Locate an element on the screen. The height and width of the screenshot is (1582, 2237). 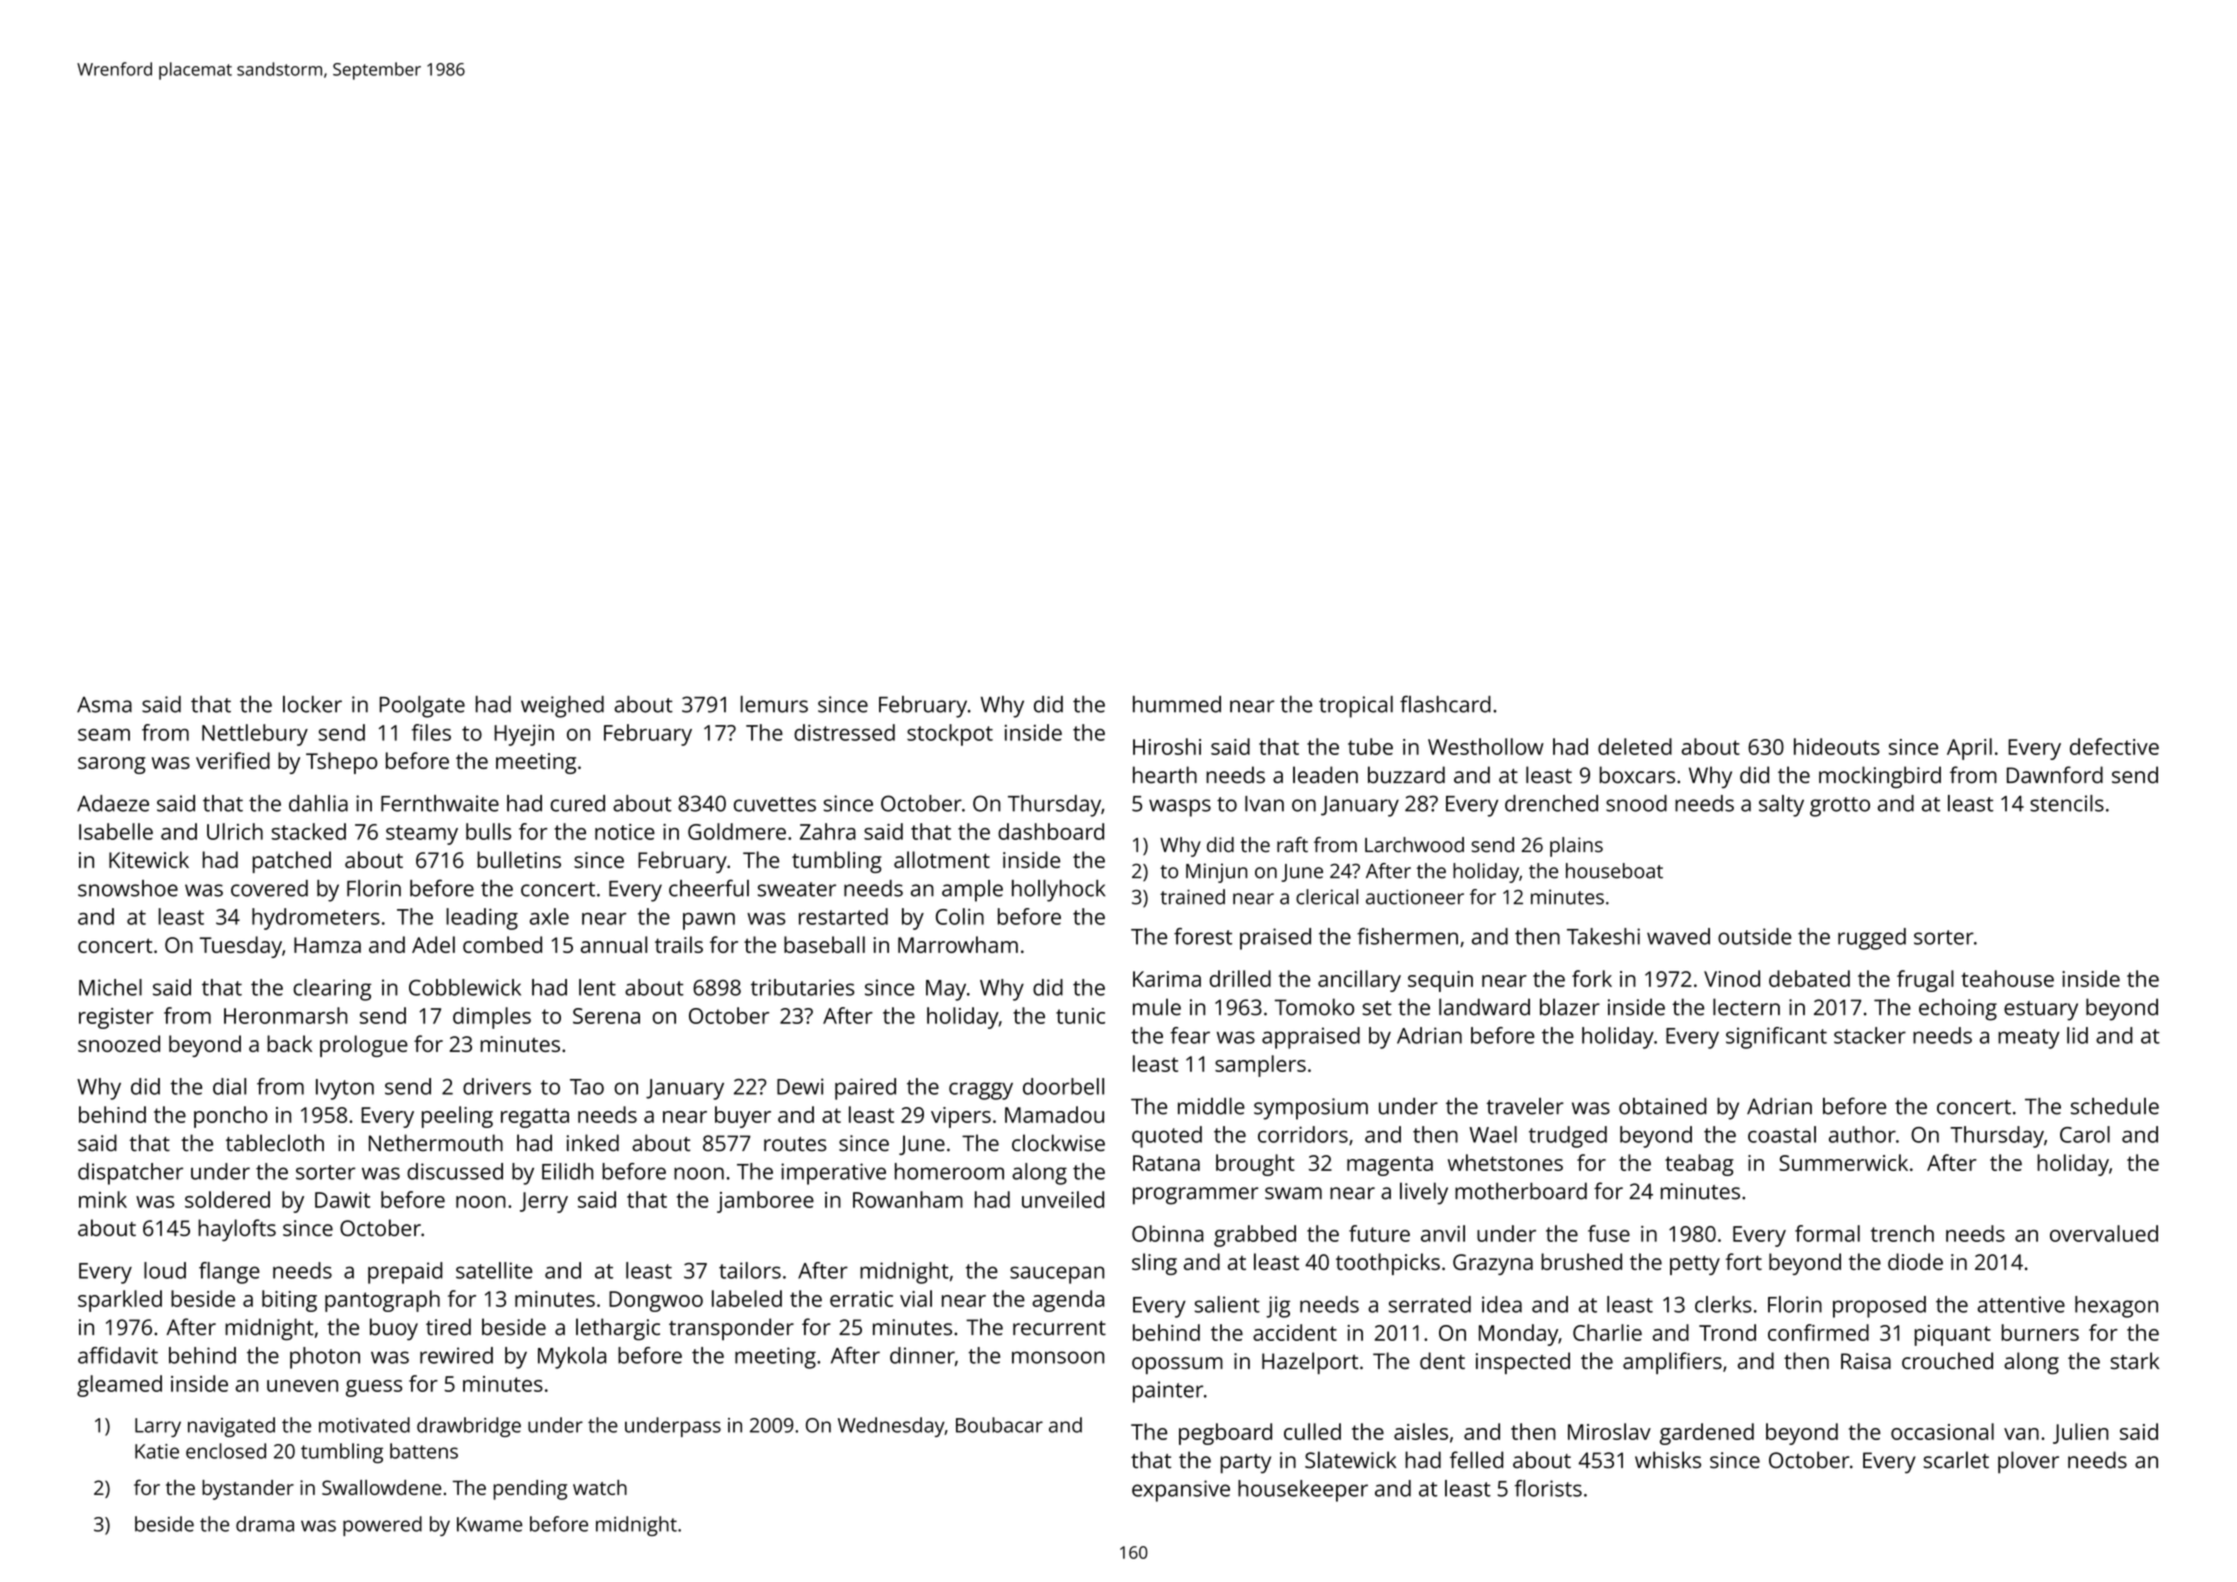
gardened is located at coordinates (1707, 1434).
